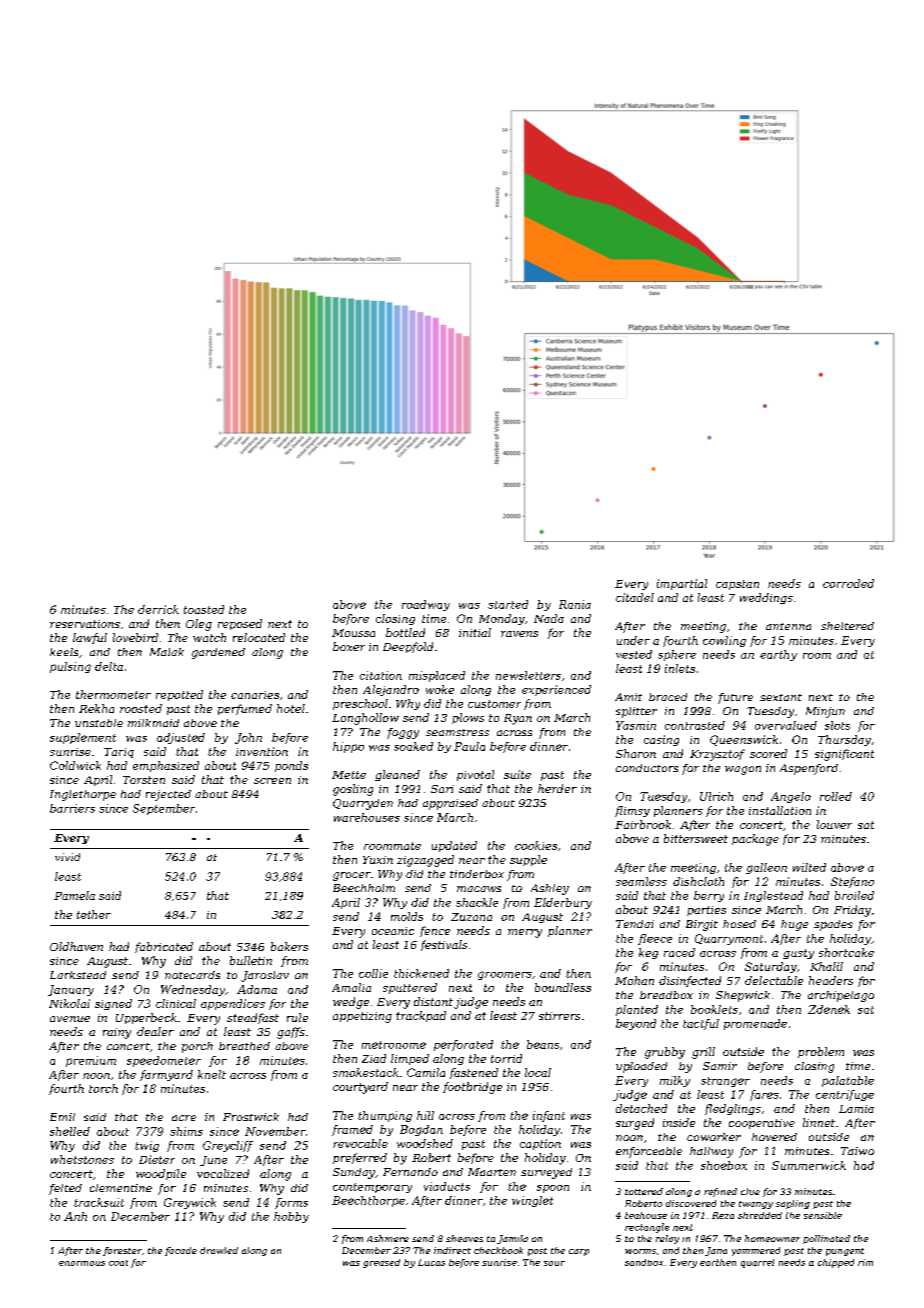 The width and height of the page is (924, 1308). I want to click on speedometer, so click(164, 1061).
